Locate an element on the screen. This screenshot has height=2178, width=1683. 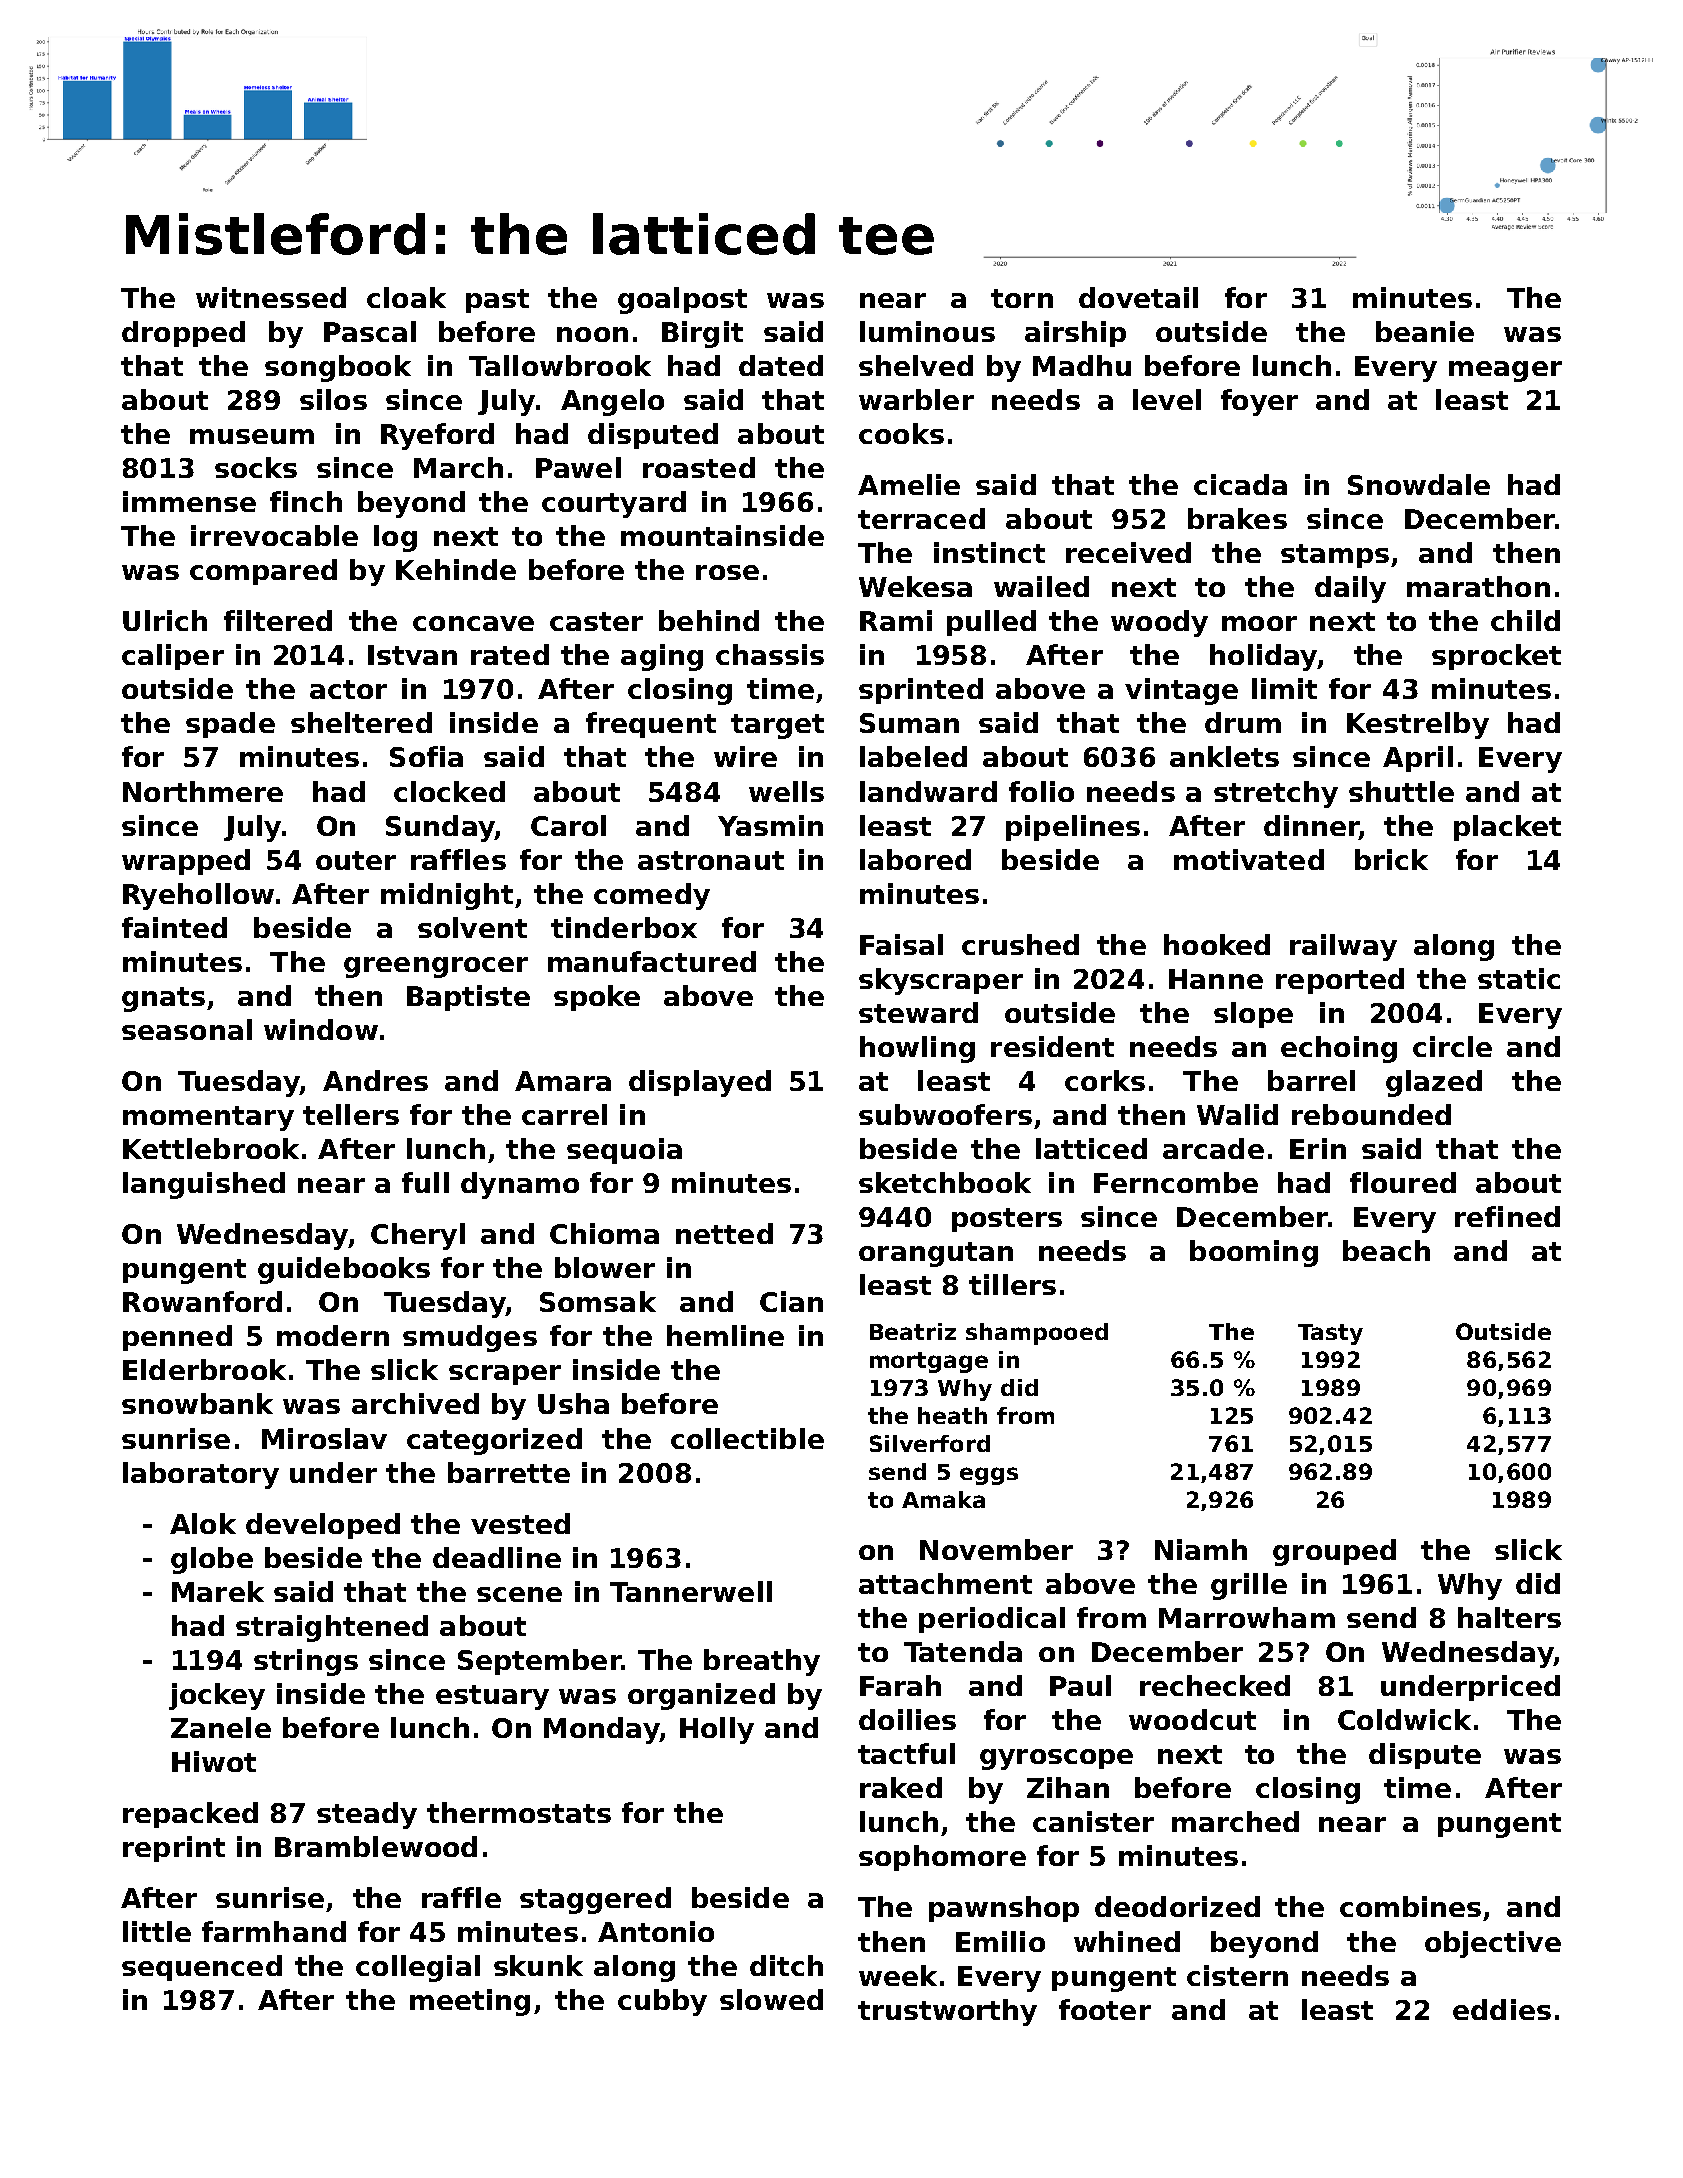
dropped is located at coordinates (183, 334).
